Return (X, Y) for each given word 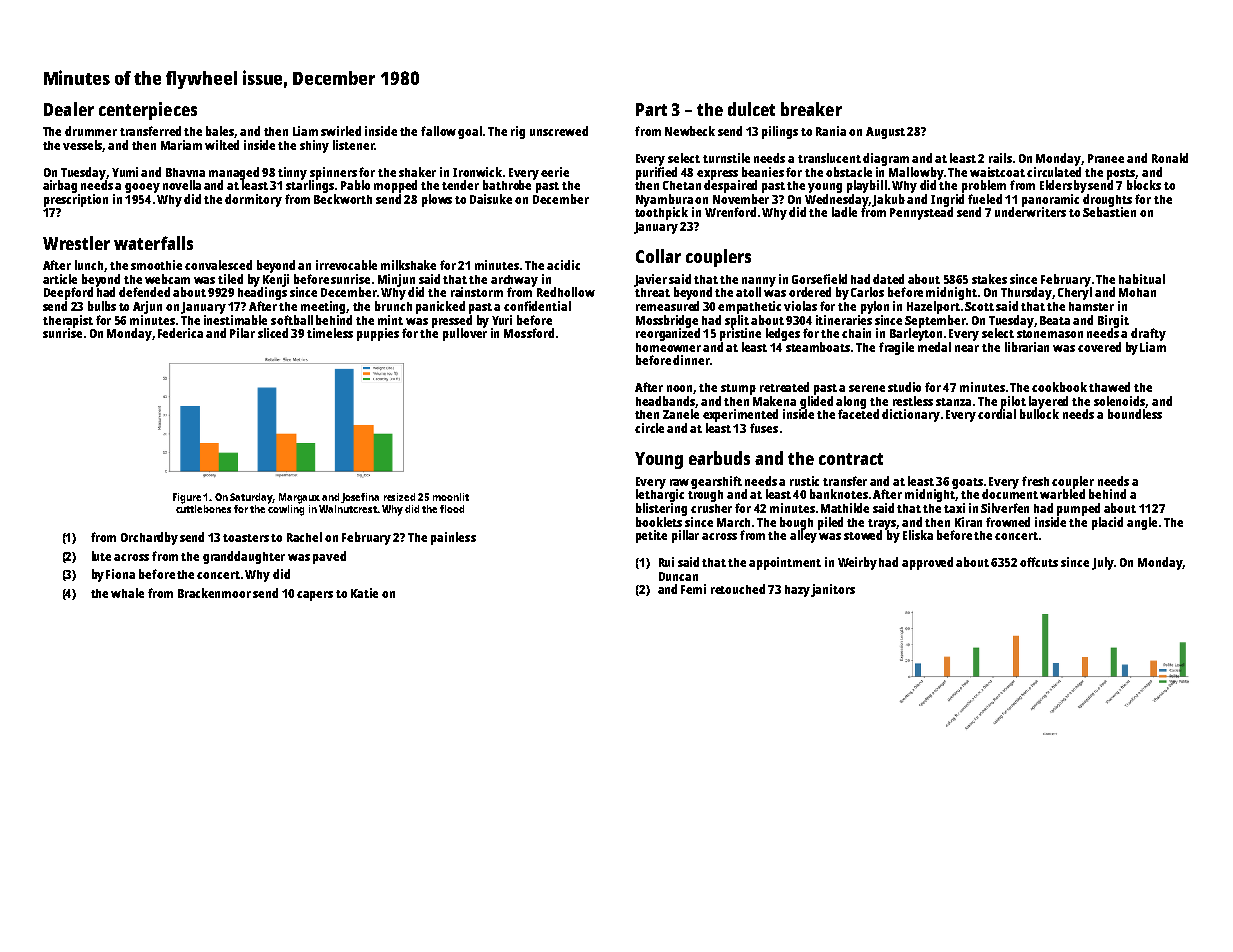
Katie (364, 593)
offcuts (1039, 562)
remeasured (667, 306)
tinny (292, 173)
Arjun (147, 307)
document (1010, 494)
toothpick (661, 213)
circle (649, 428)
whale (127, 593)
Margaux (299, 498)
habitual (1142, 279)
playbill (867, 186)
